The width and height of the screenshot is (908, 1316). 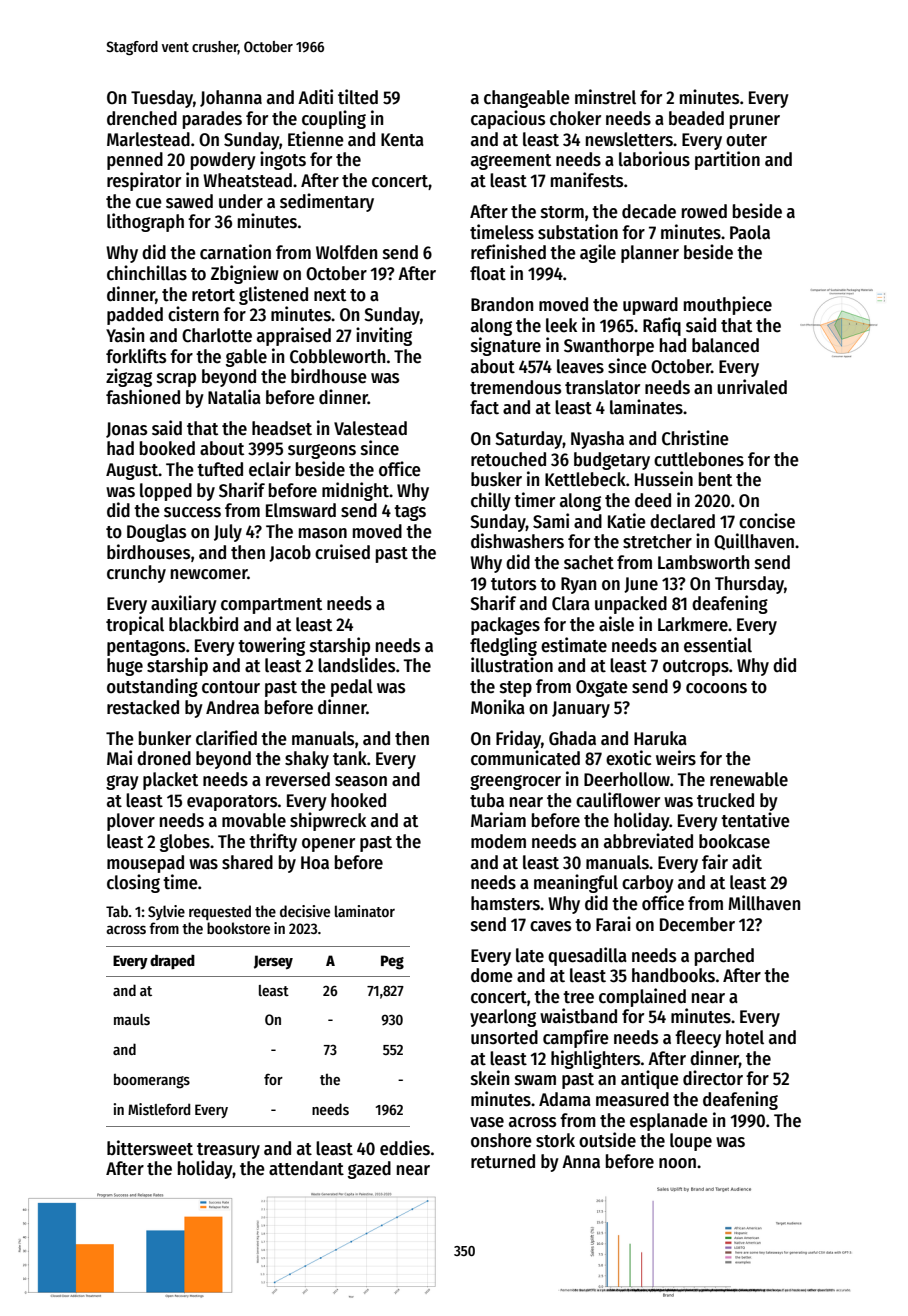 I want to click on Hoa, so click(x=315, y=863).
